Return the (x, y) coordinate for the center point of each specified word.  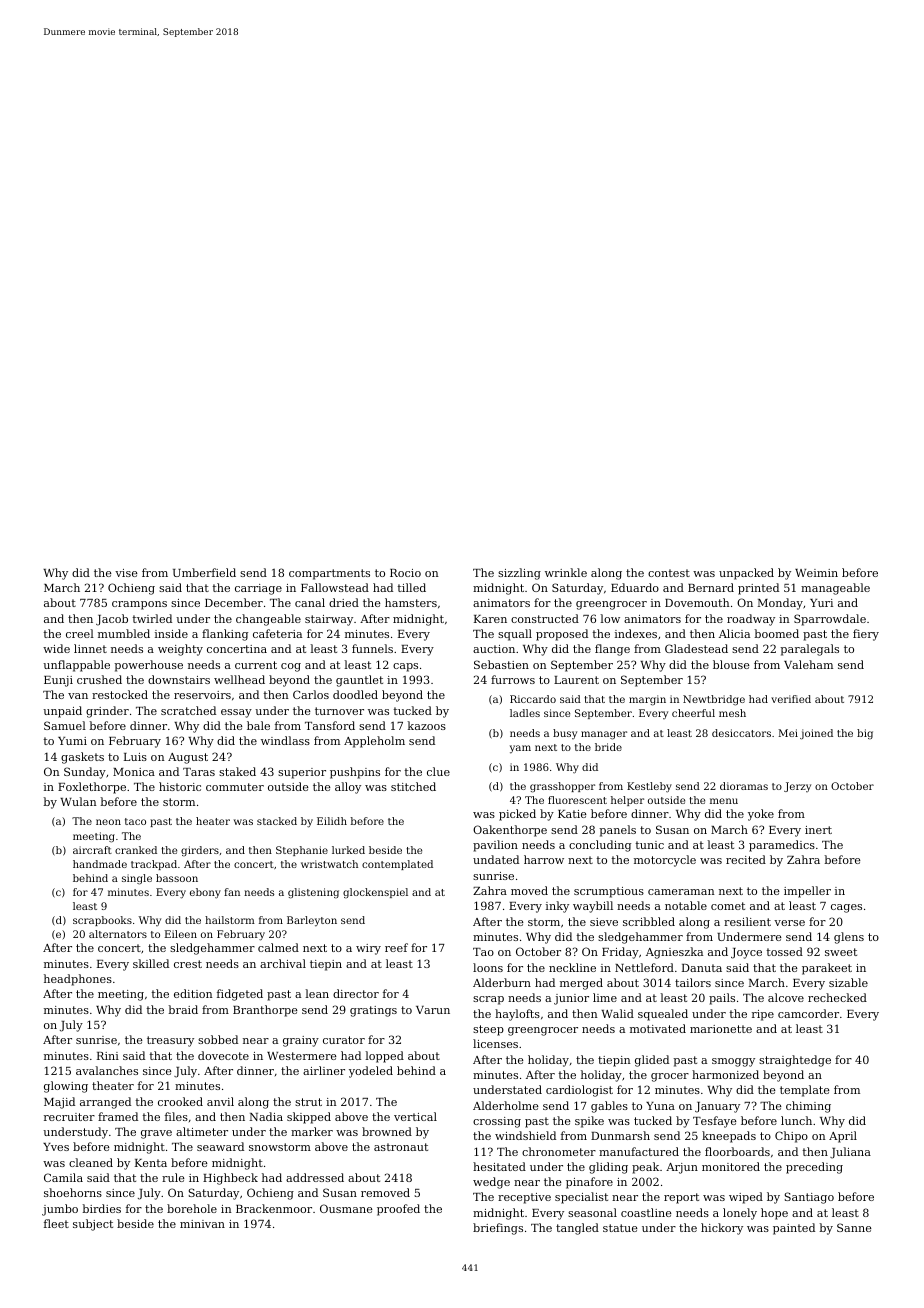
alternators (118, 934)
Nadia (266, 1116)
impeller (807, 892)
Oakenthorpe (510, 831)
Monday (780, 604)
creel (80, 633)
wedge (491, 1183)
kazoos (427, 725)
